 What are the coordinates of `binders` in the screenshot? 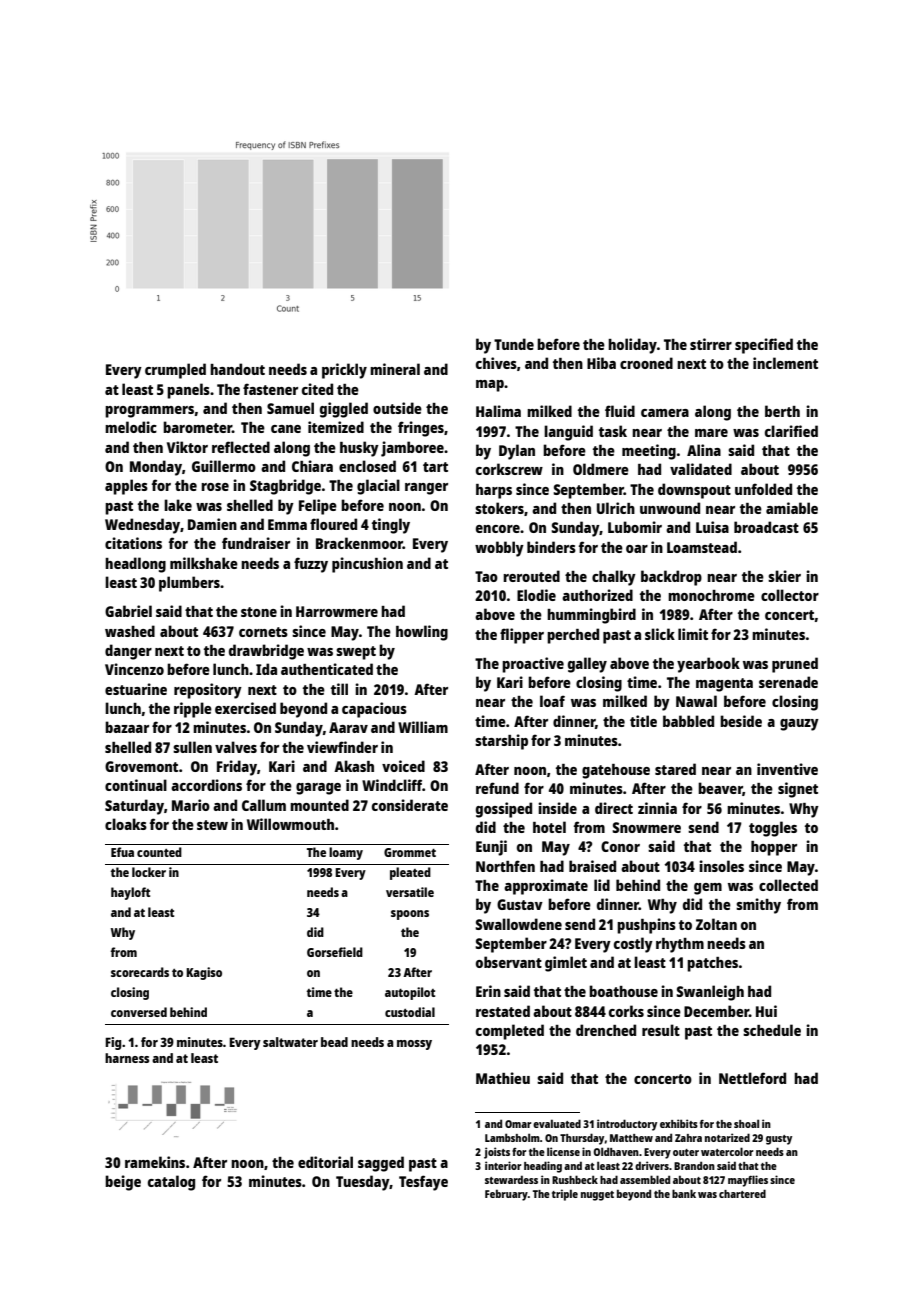 It's located at (551, 547).
